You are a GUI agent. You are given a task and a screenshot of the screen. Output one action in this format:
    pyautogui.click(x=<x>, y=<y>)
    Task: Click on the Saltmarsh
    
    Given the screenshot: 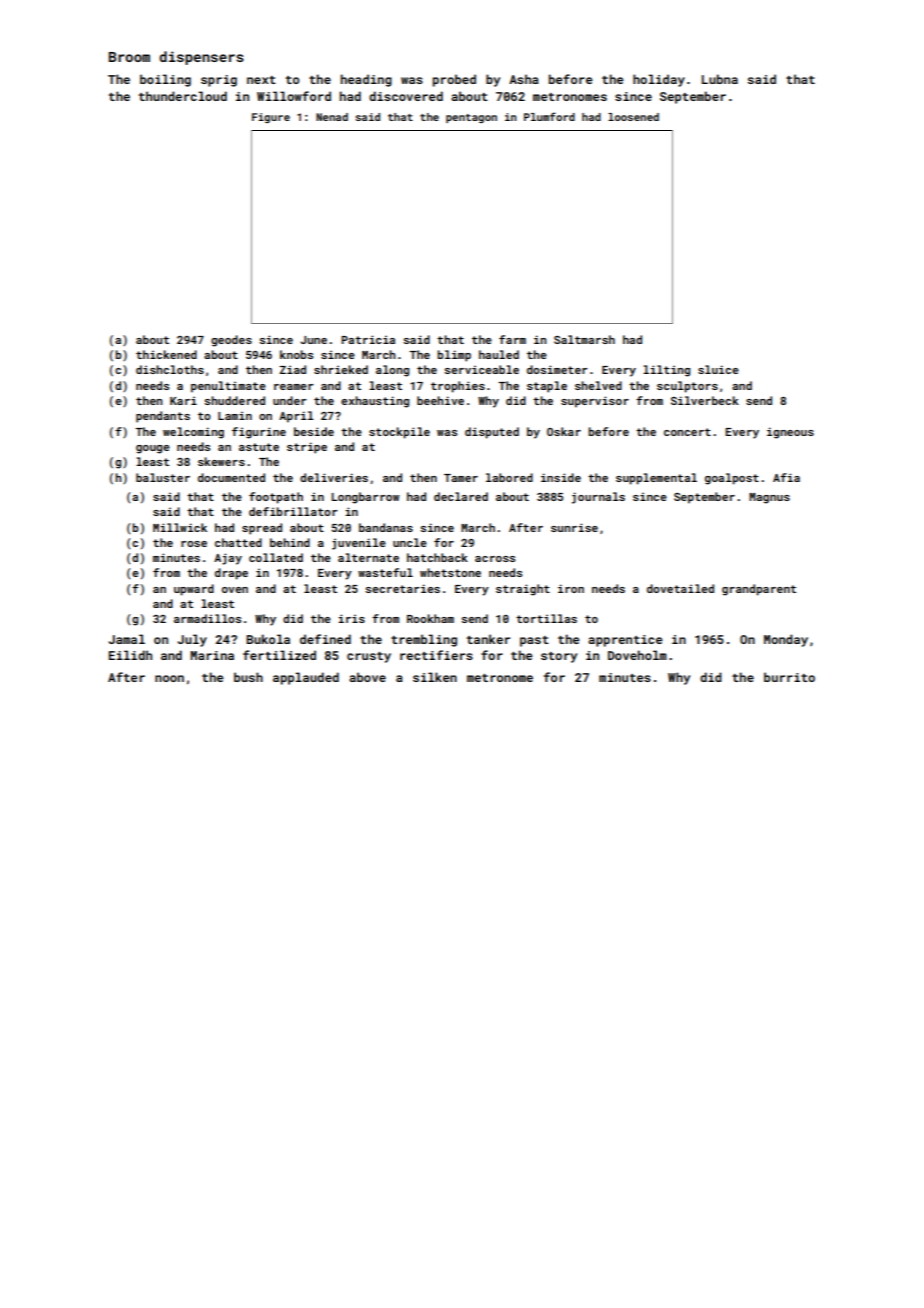 What is the action you would take?
    pyautogui.click(x=584, y=339)
